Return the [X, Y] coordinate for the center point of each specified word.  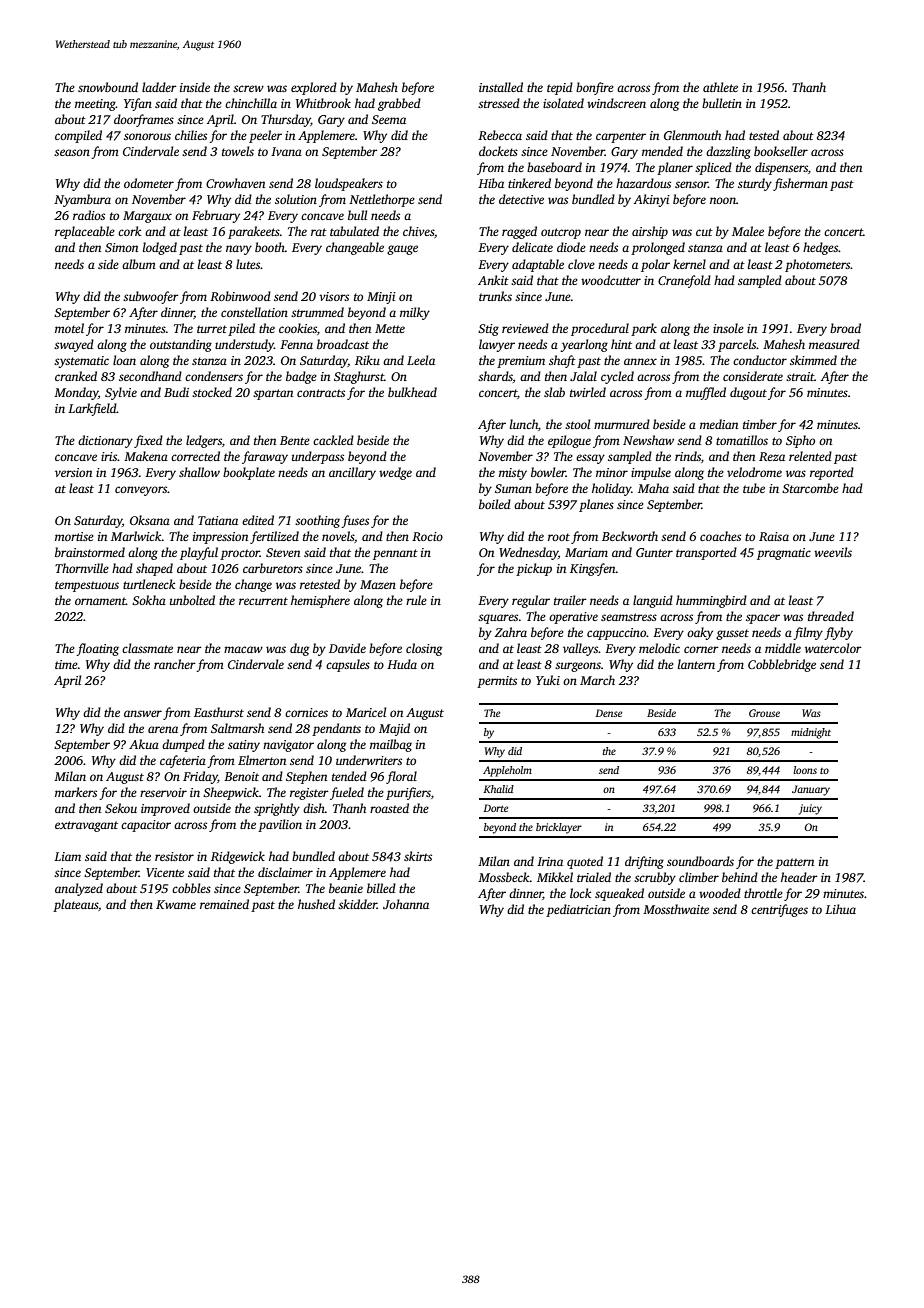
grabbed [399, 104]
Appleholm [507, 771]
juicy [810, 809]
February [216, 216]
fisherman [800, 184]
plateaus [75, 905]
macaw [243, 649]
